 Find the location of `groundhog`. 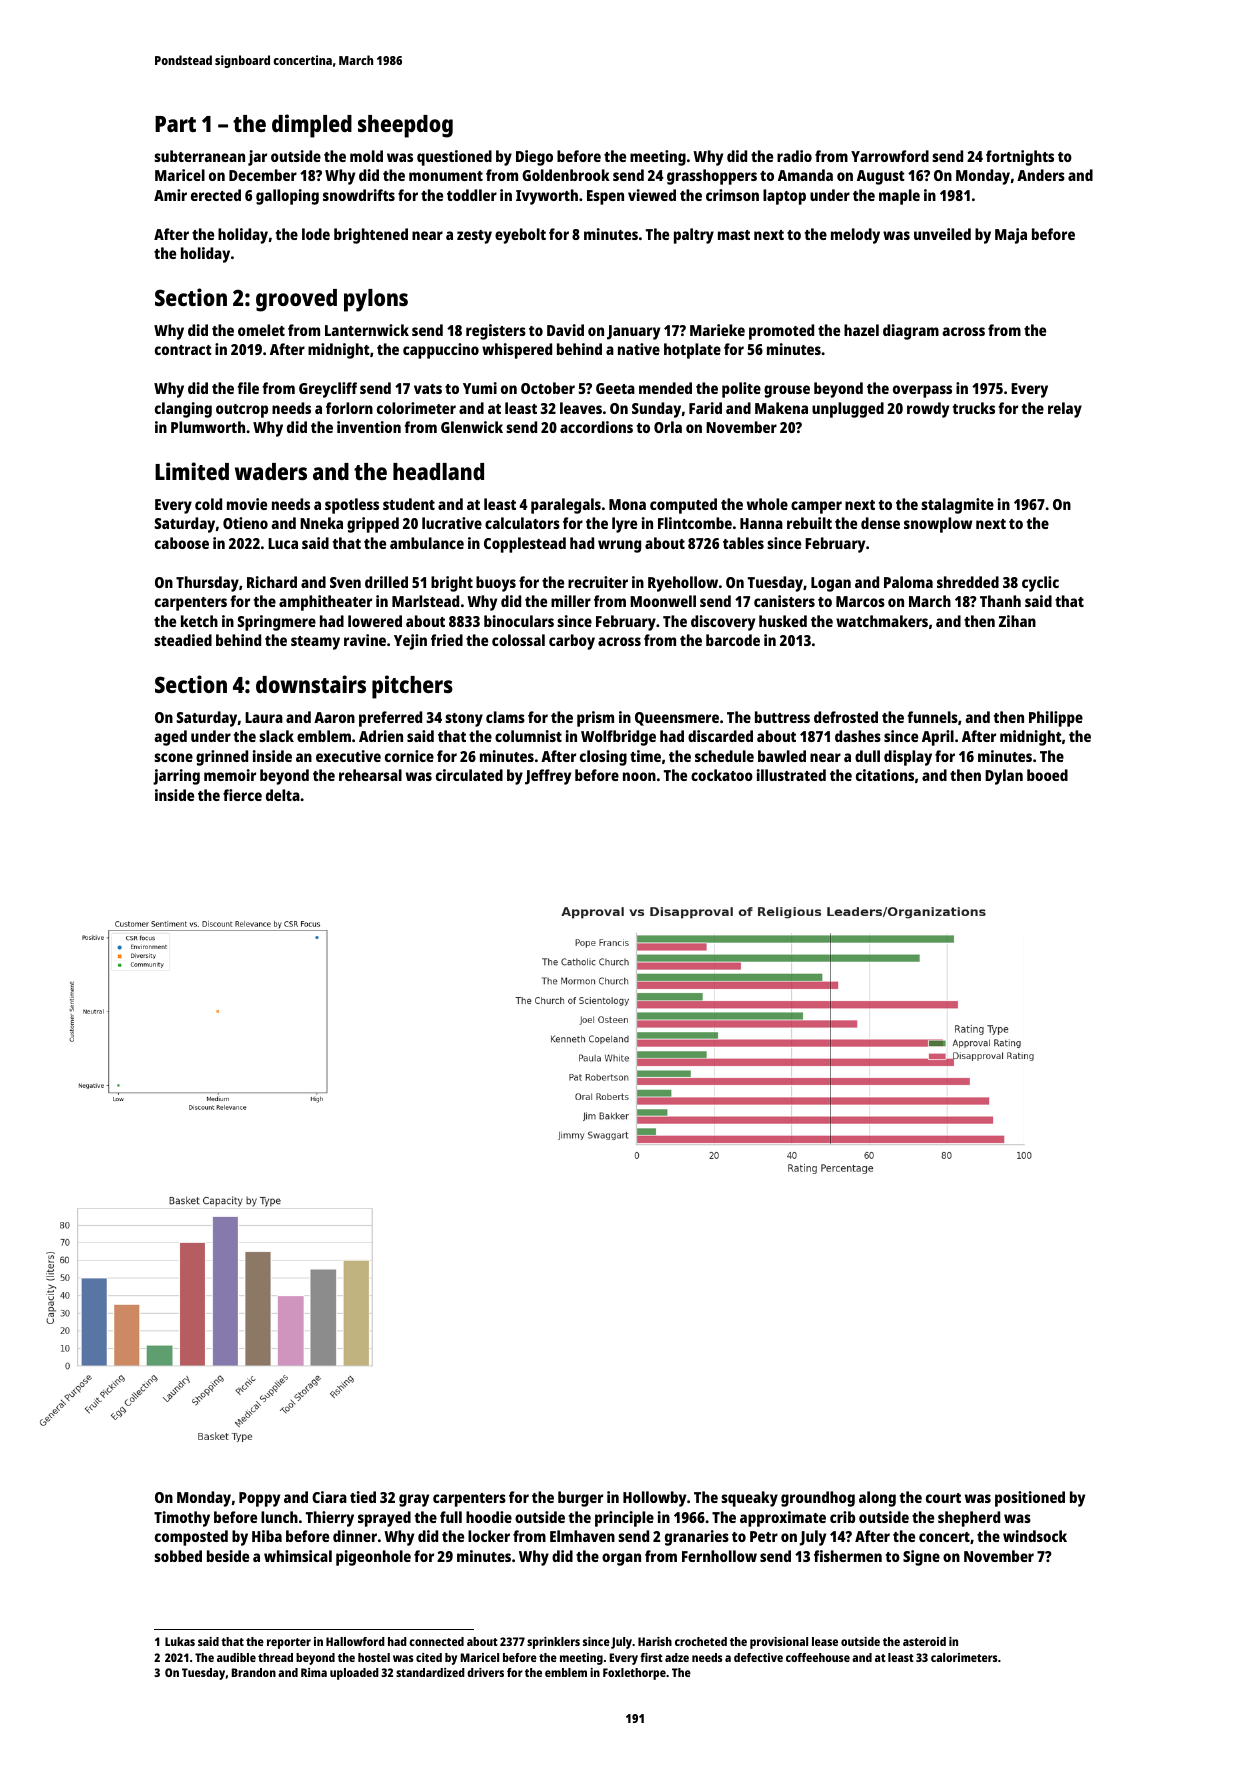

groundhog is located at coordinates (818, 1499).
